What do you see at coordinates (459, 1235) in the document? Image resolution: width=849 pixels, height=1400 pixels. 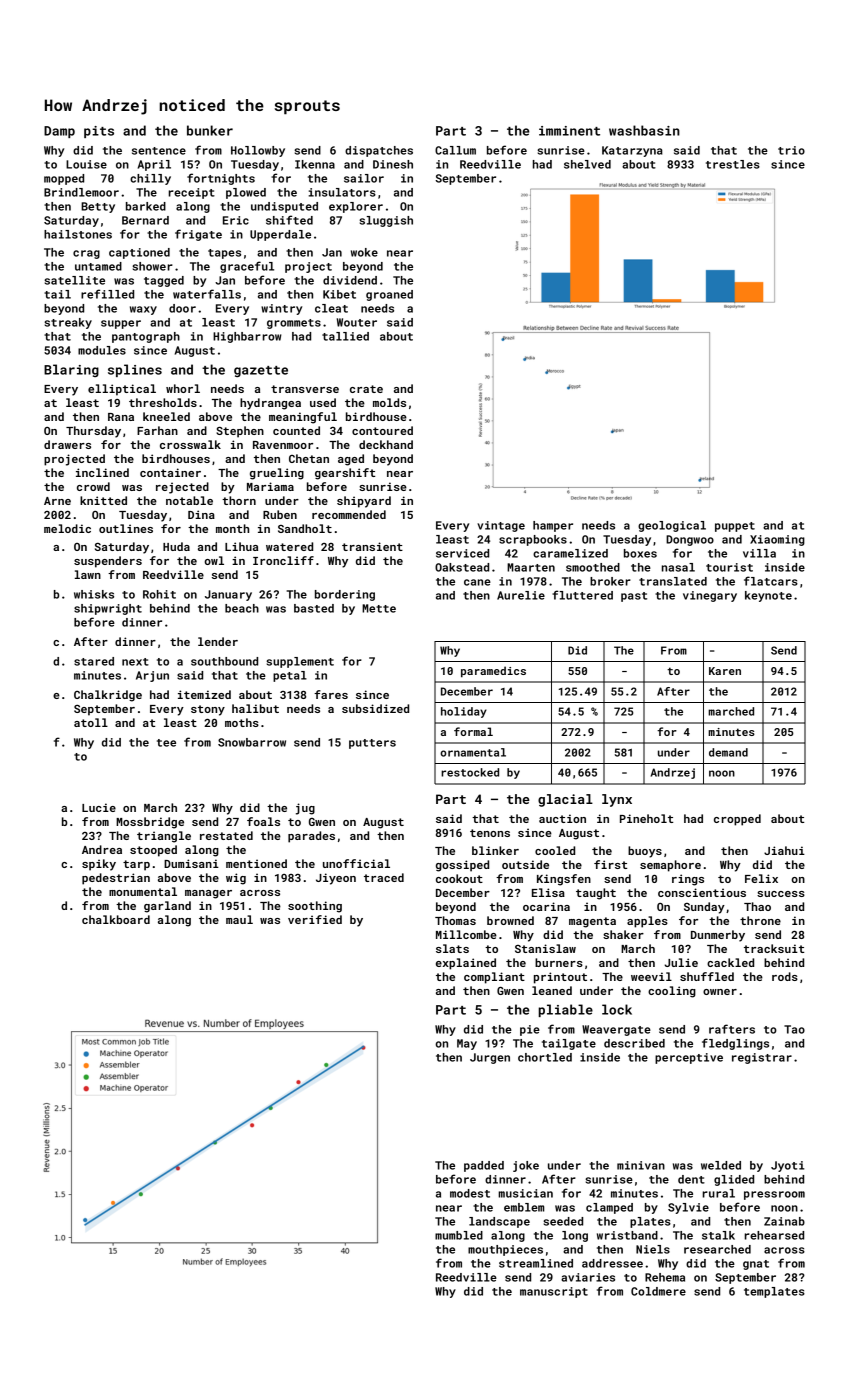 I see `mumbled` at bounding box center [459, 1235].
